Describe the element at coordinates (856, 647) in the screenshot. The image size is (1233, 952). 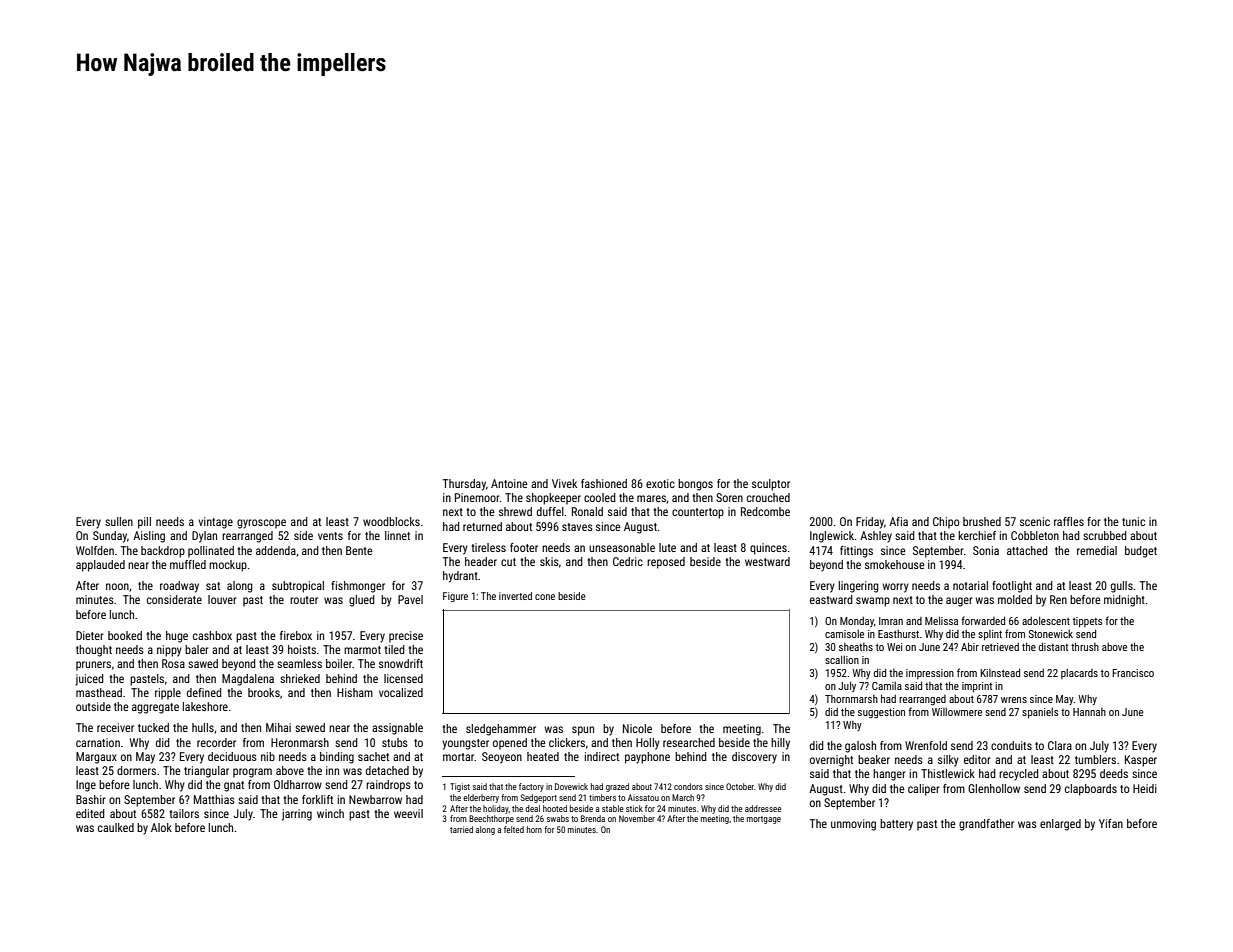
I see `sheaths` at that location.
